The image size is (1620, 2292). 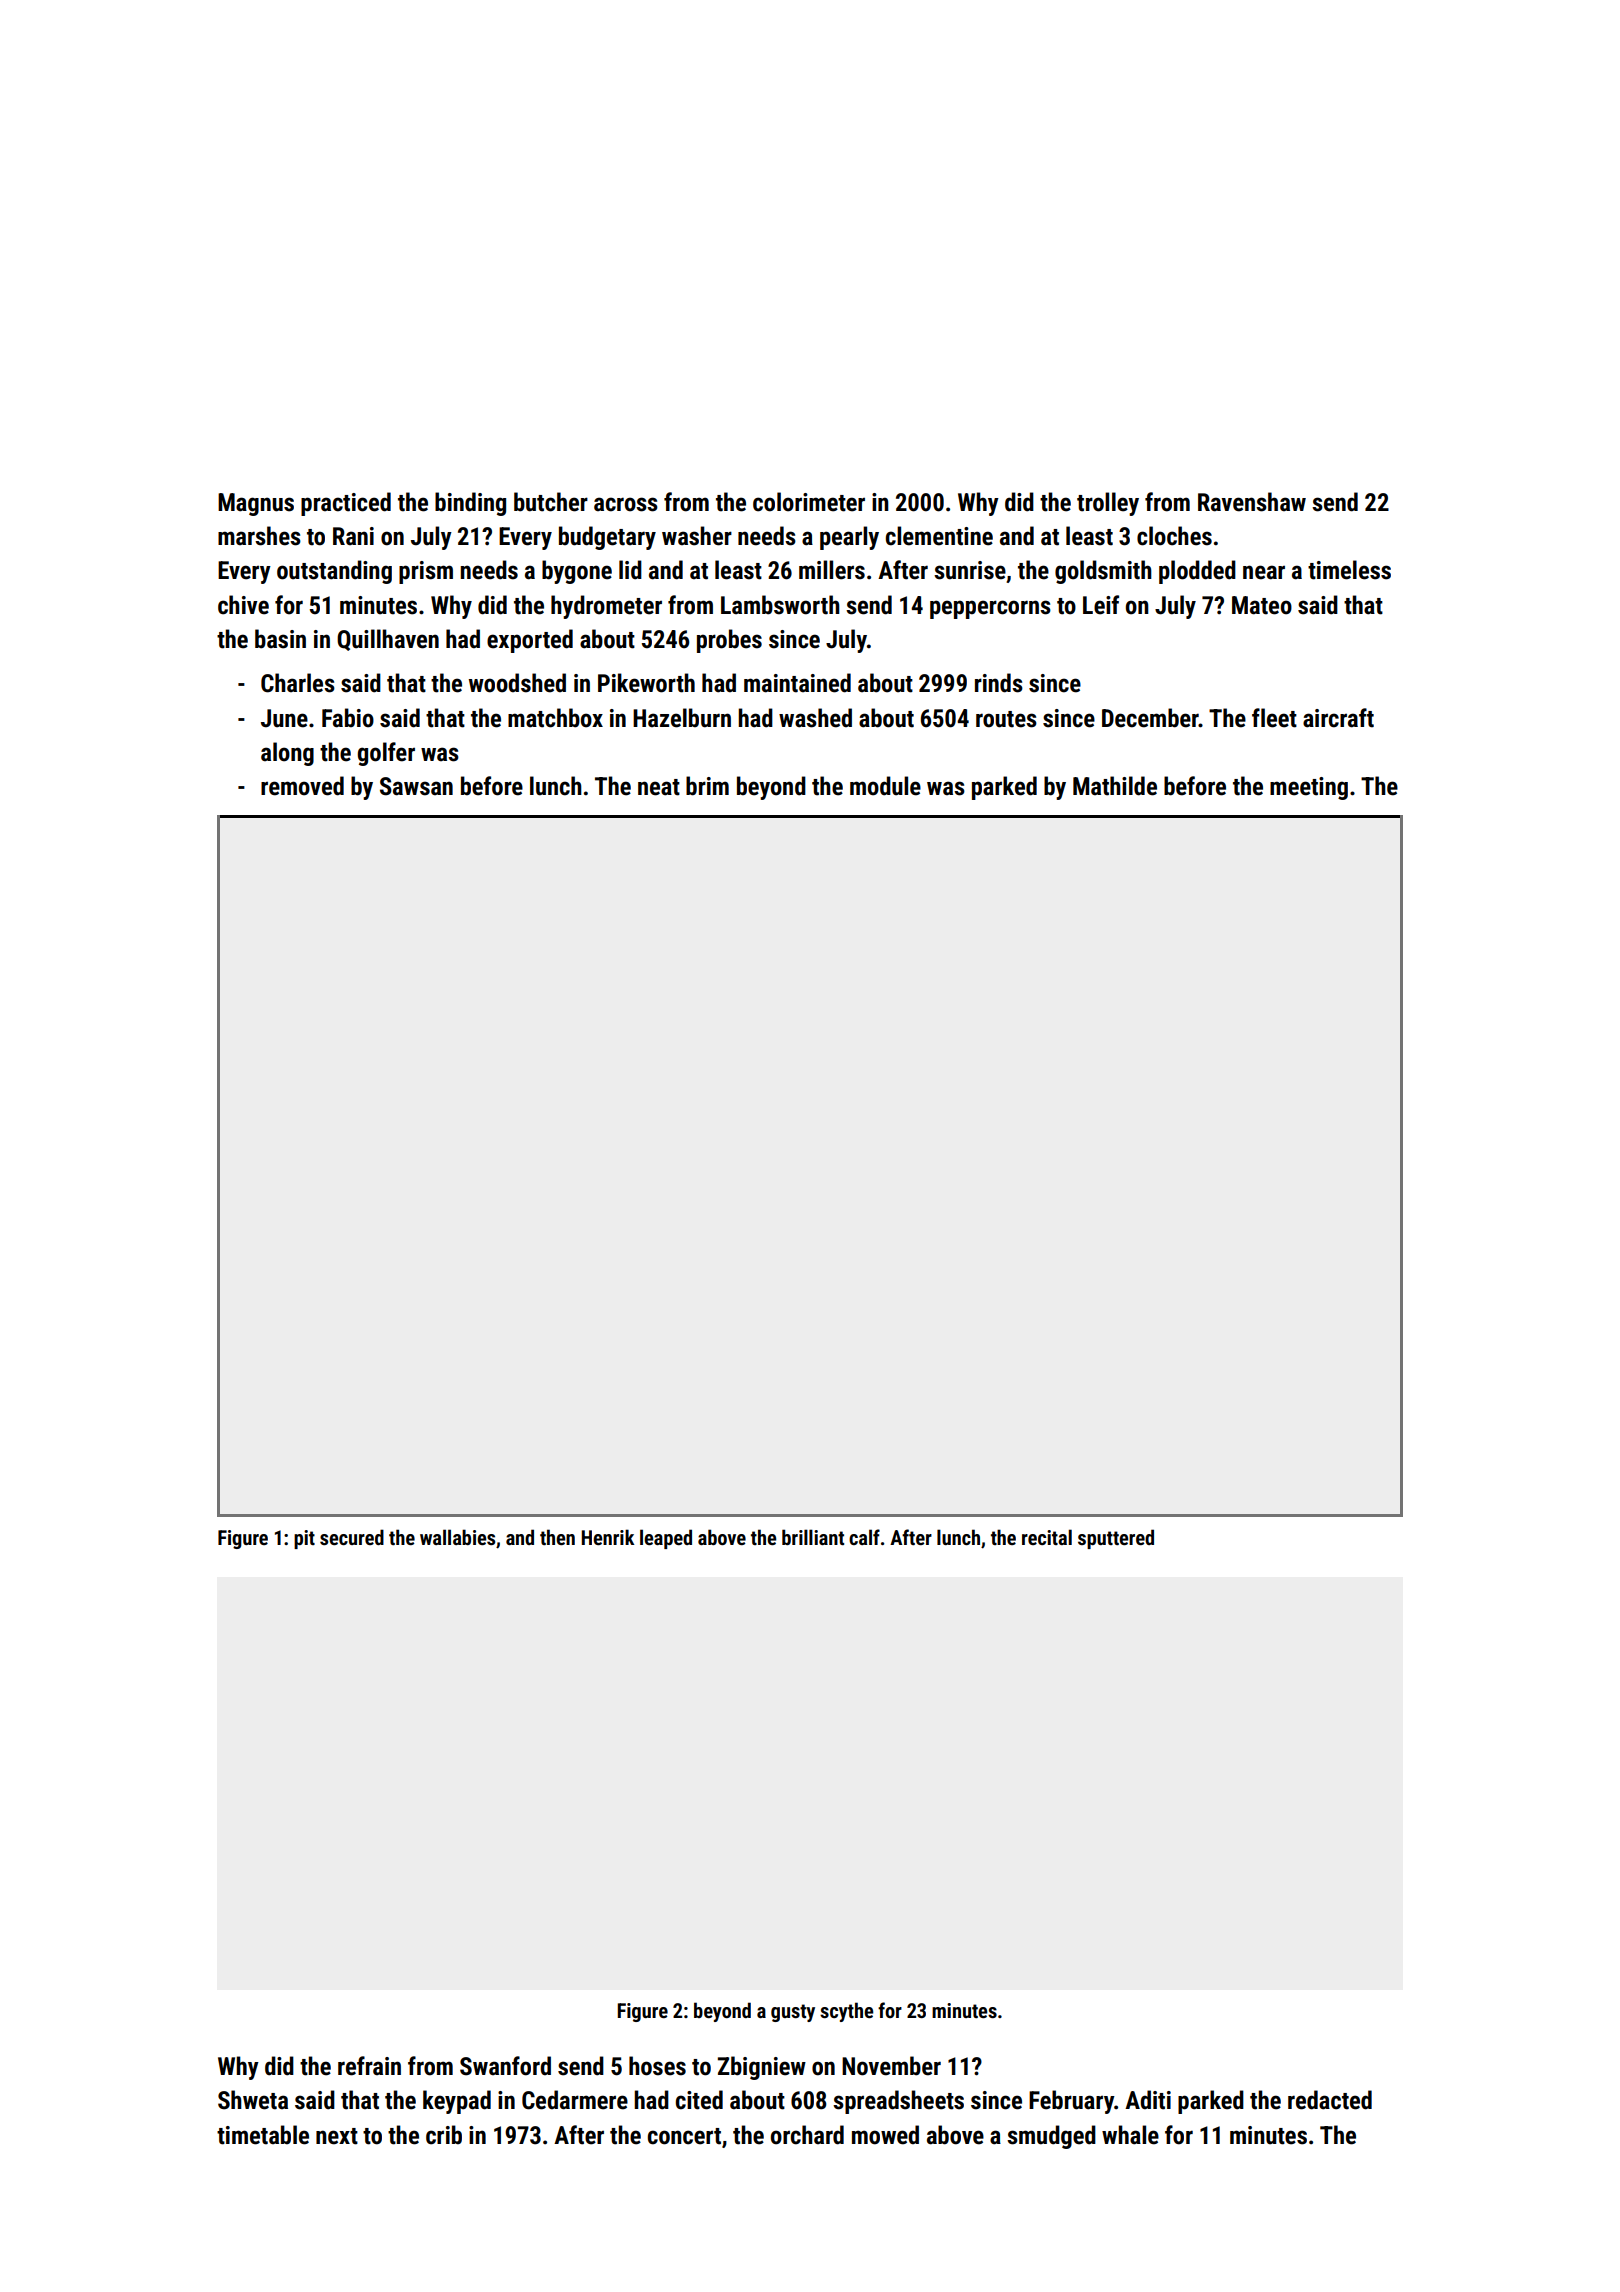 I want to click on trolley, so click(x=1108, y=504).
